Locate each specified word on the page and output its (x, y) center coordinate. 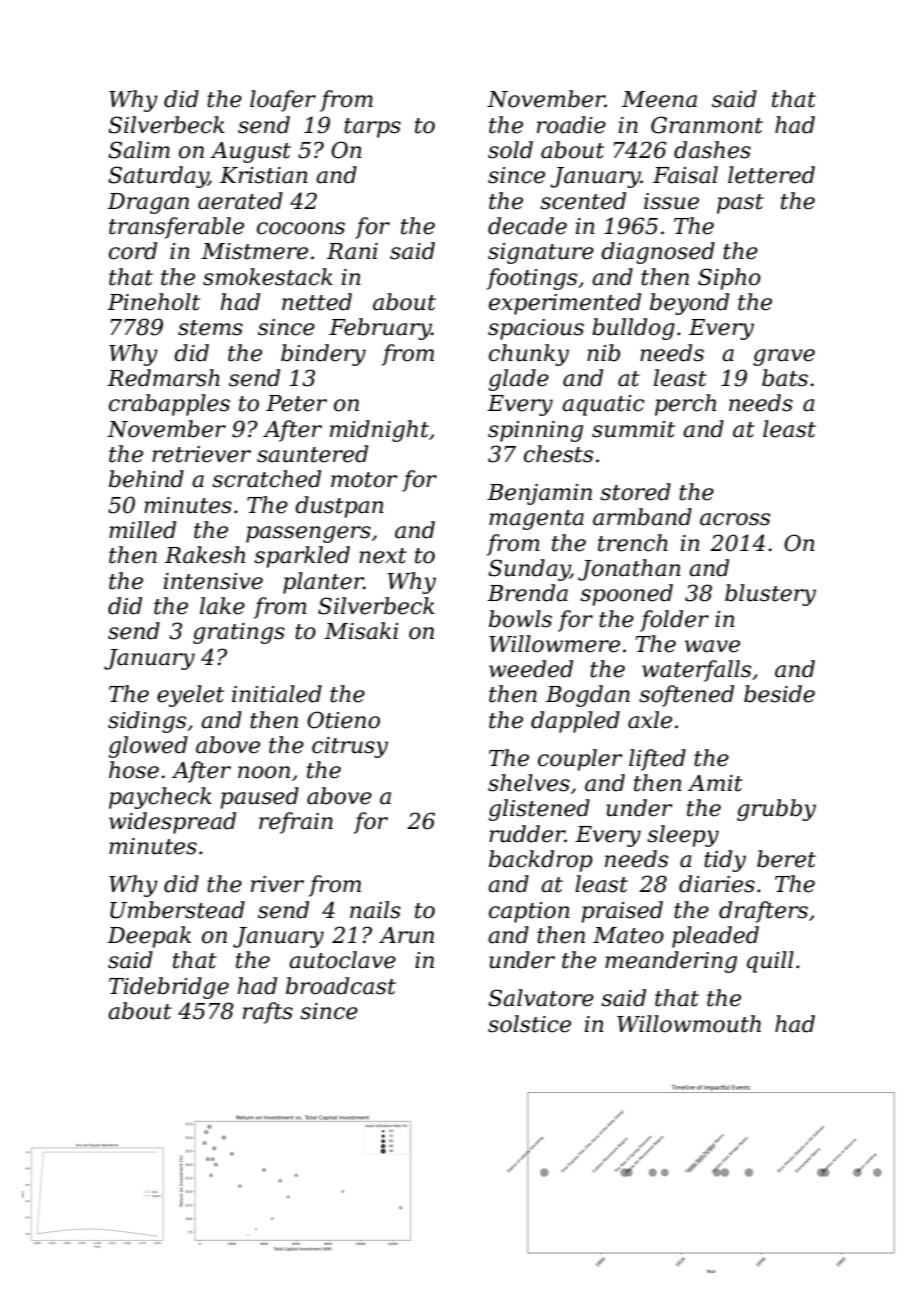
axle (650, 720)
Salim (139, 150)
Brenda (527, 593)
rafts (268, 1013)
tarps (372, 128)
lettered (771, 175)
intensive (213, 581)
